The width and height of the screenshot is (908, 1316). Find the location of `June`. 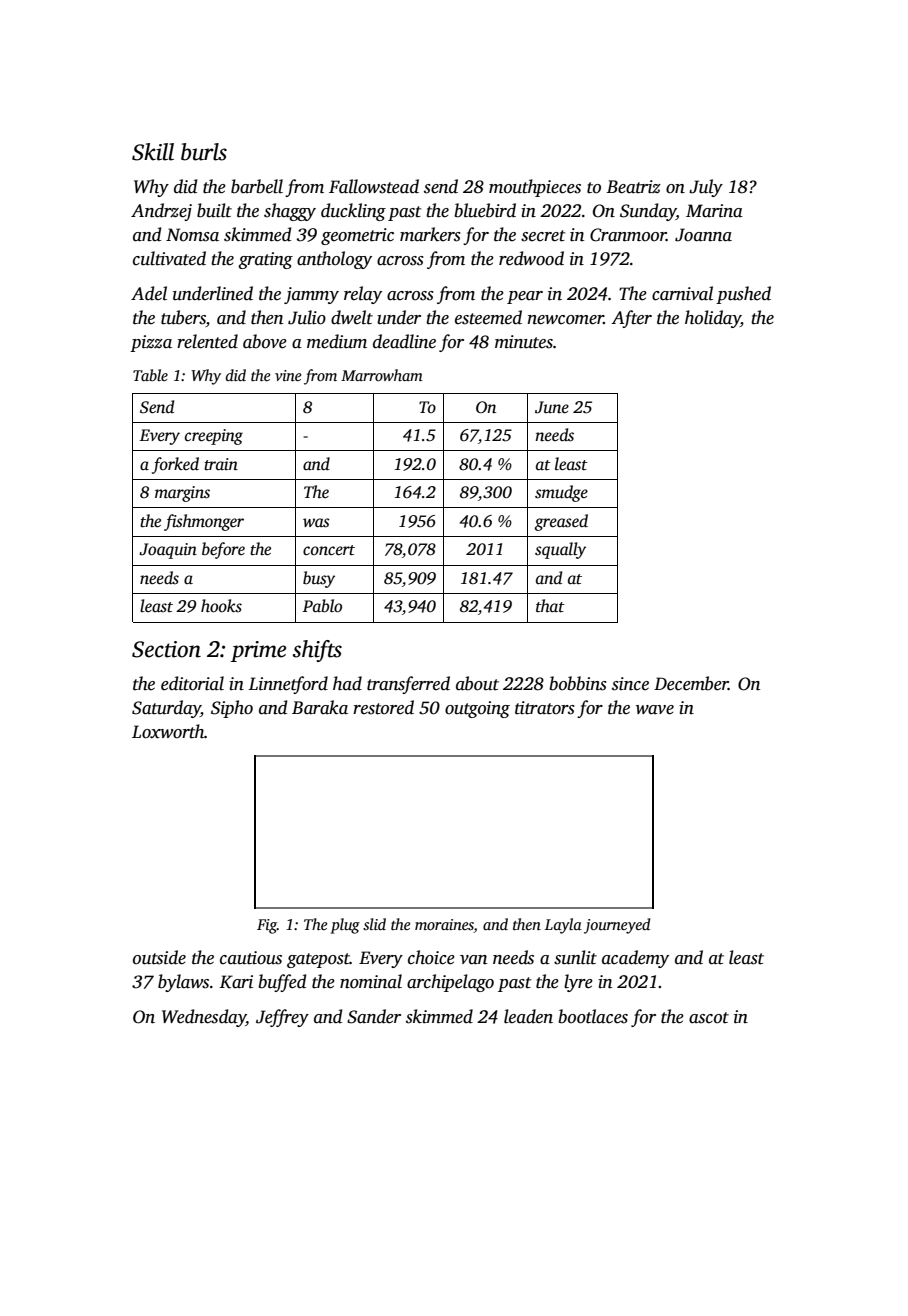

June is located at coordinates (552, 407).
